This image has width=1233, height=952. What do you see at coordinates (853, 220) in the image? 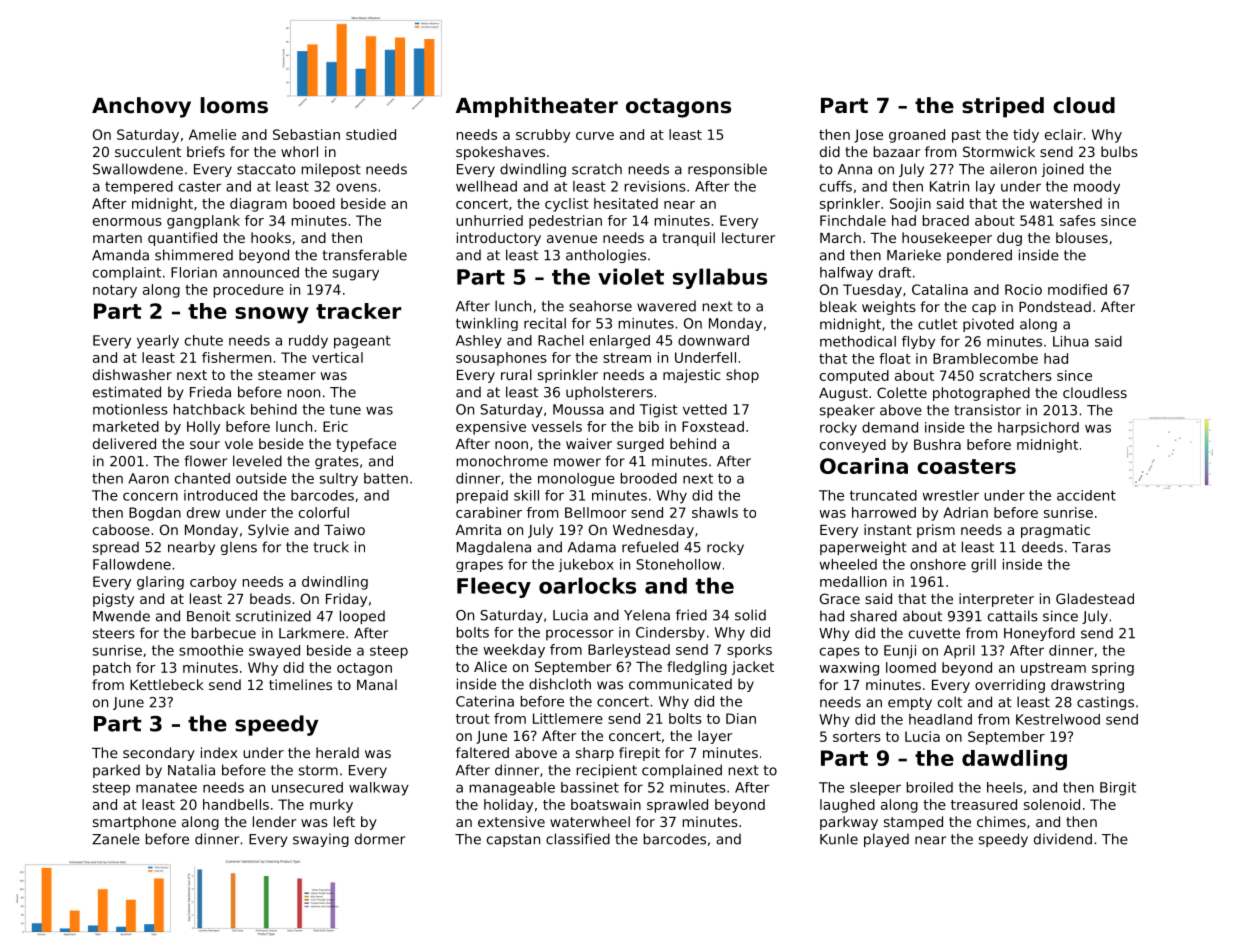
I see `Finchdale` at bounding box center [853, 220].
